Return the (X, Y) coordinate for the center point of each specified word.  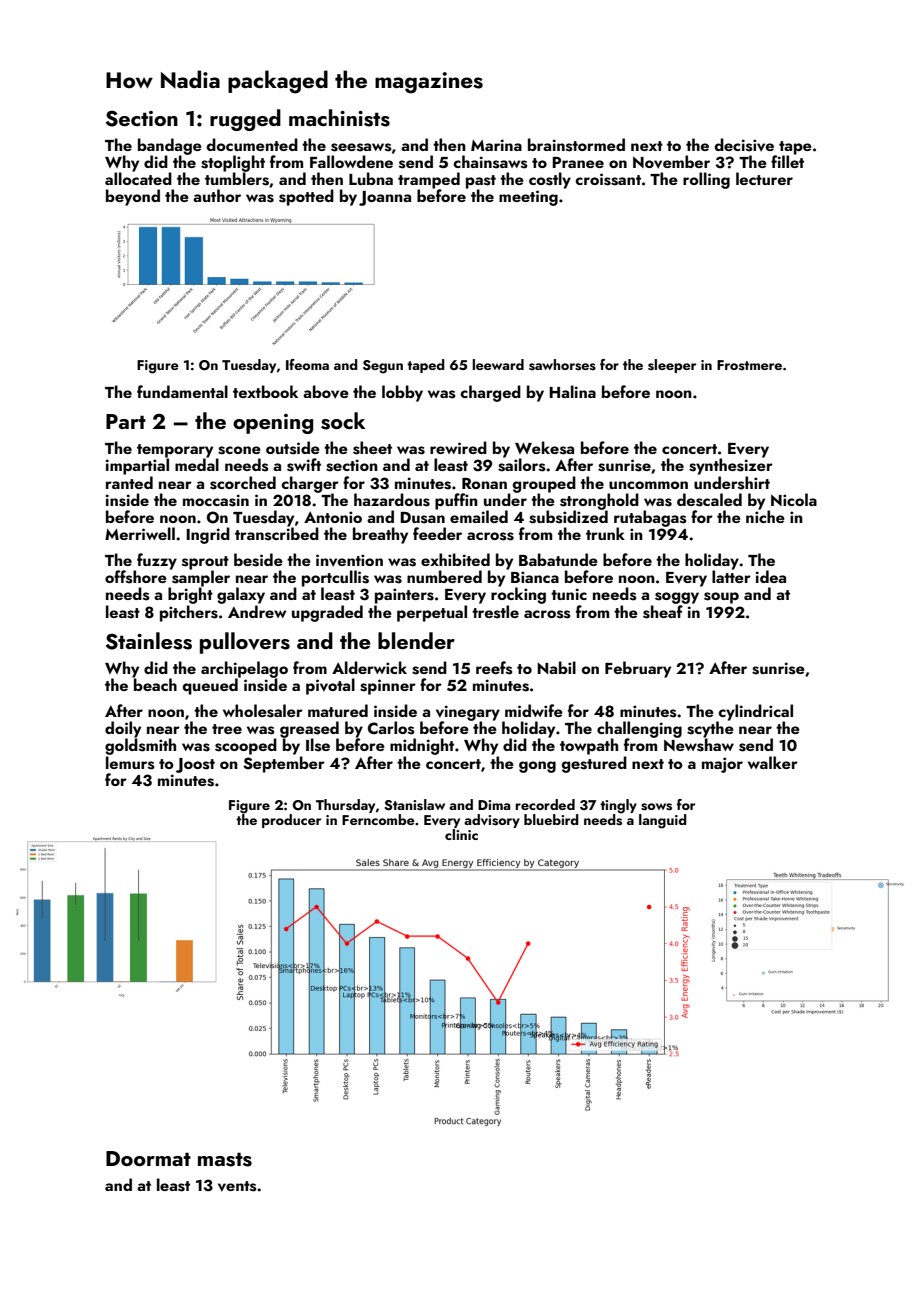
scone (239, 450)
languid (663, 821)
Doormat (148, 1158)
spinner (388, 687)
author (217, 195)
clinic (461, 834)
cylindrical (755, 712)
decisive (744, 145)
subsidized (568, 517)
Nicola (794, 499)
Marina (496, 145)
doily (123, 729)
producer (291, 821)
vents (237, 1186)
